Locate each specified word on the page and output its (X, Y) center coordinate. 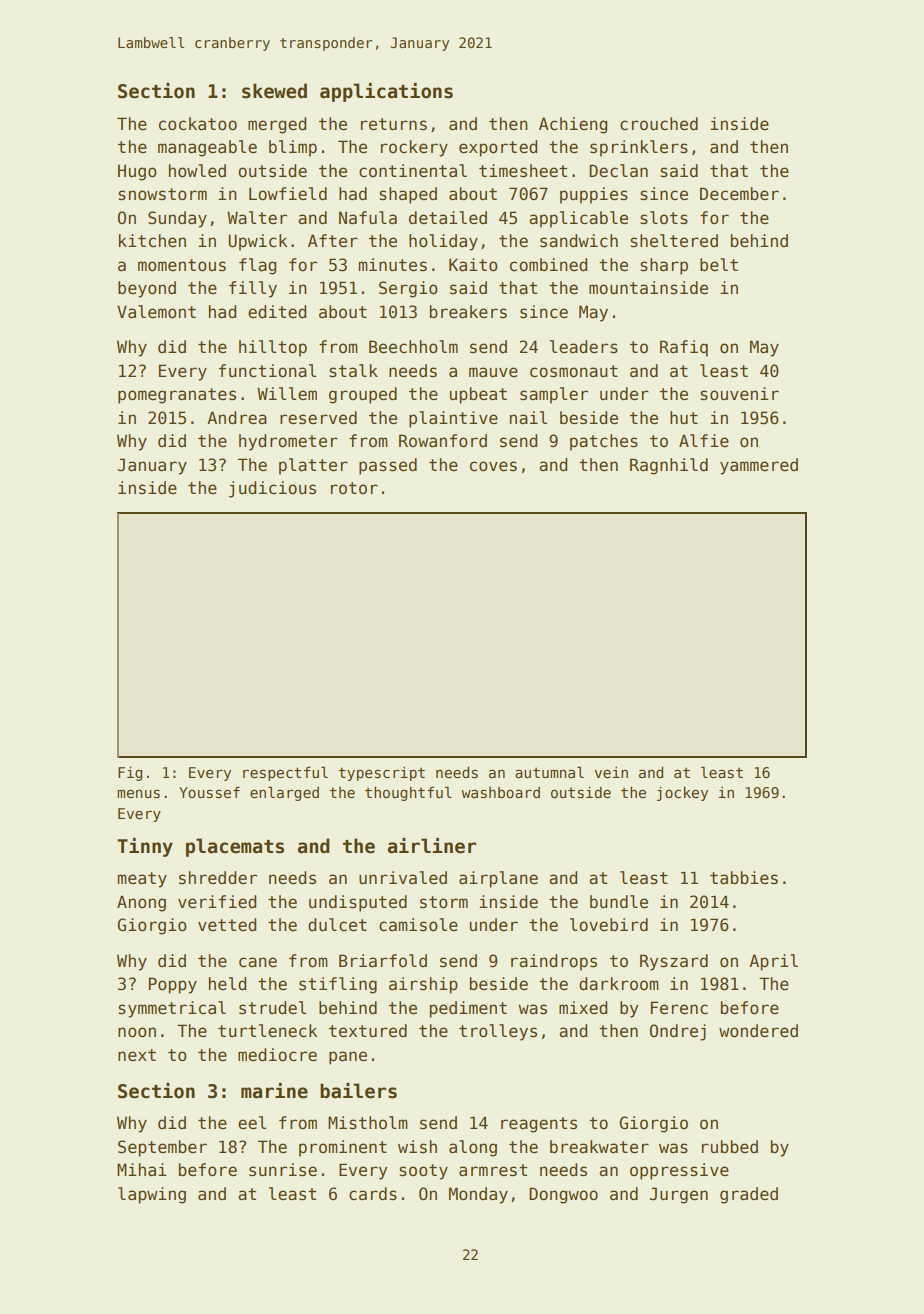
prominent (343, 1148)
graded (749, 1195)
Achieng (573, 125)
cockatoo (198, 124)
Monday (478, 1195)
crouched (659, 124)
